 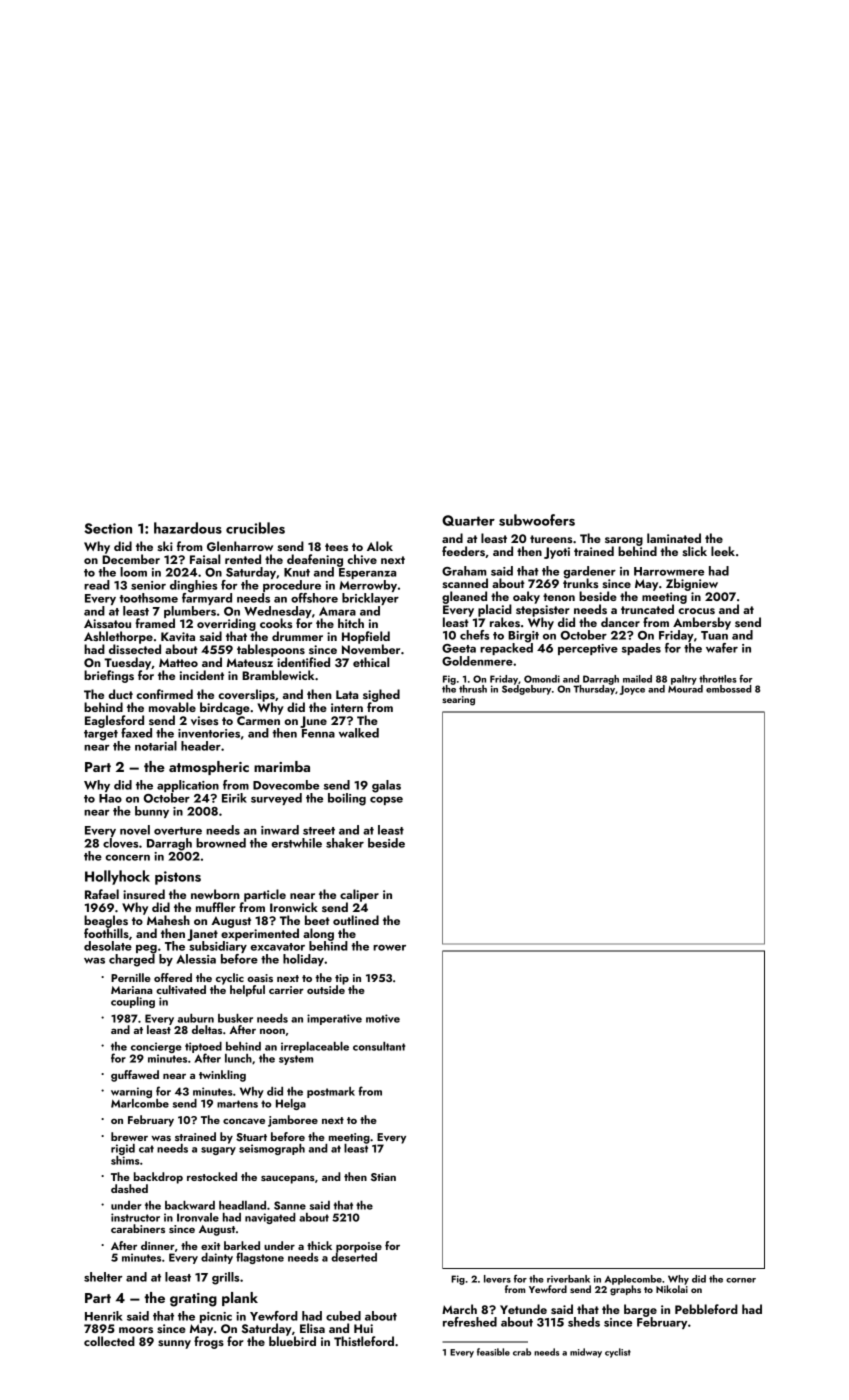 I want to click on Quarter, so click(x=468, y=520).
